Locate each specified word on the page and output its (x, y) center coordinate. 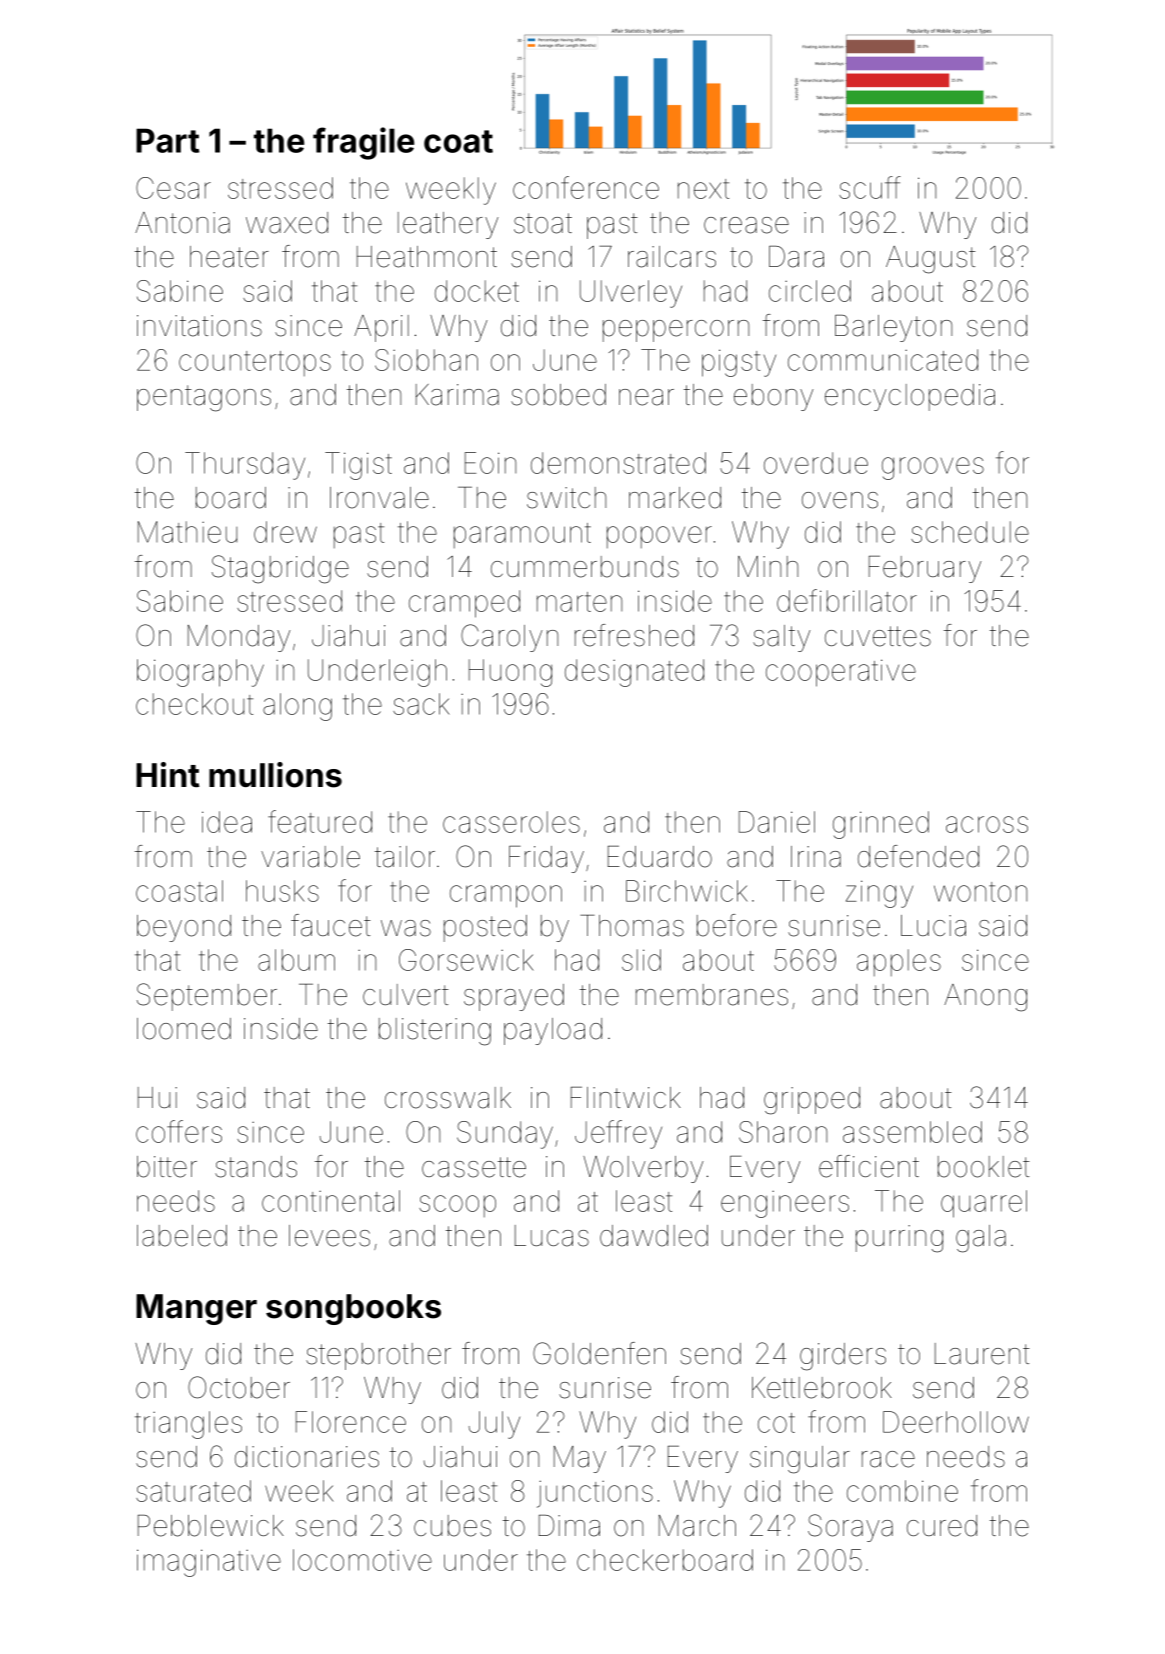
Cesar (173, 188)
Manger (196, 1309)
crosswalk (448, 1098)
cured (942, 1526)
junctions (595, 1494)
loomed (184, 1029)
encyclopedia (910, 397)
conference (586, 187)
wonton (980, 892)
